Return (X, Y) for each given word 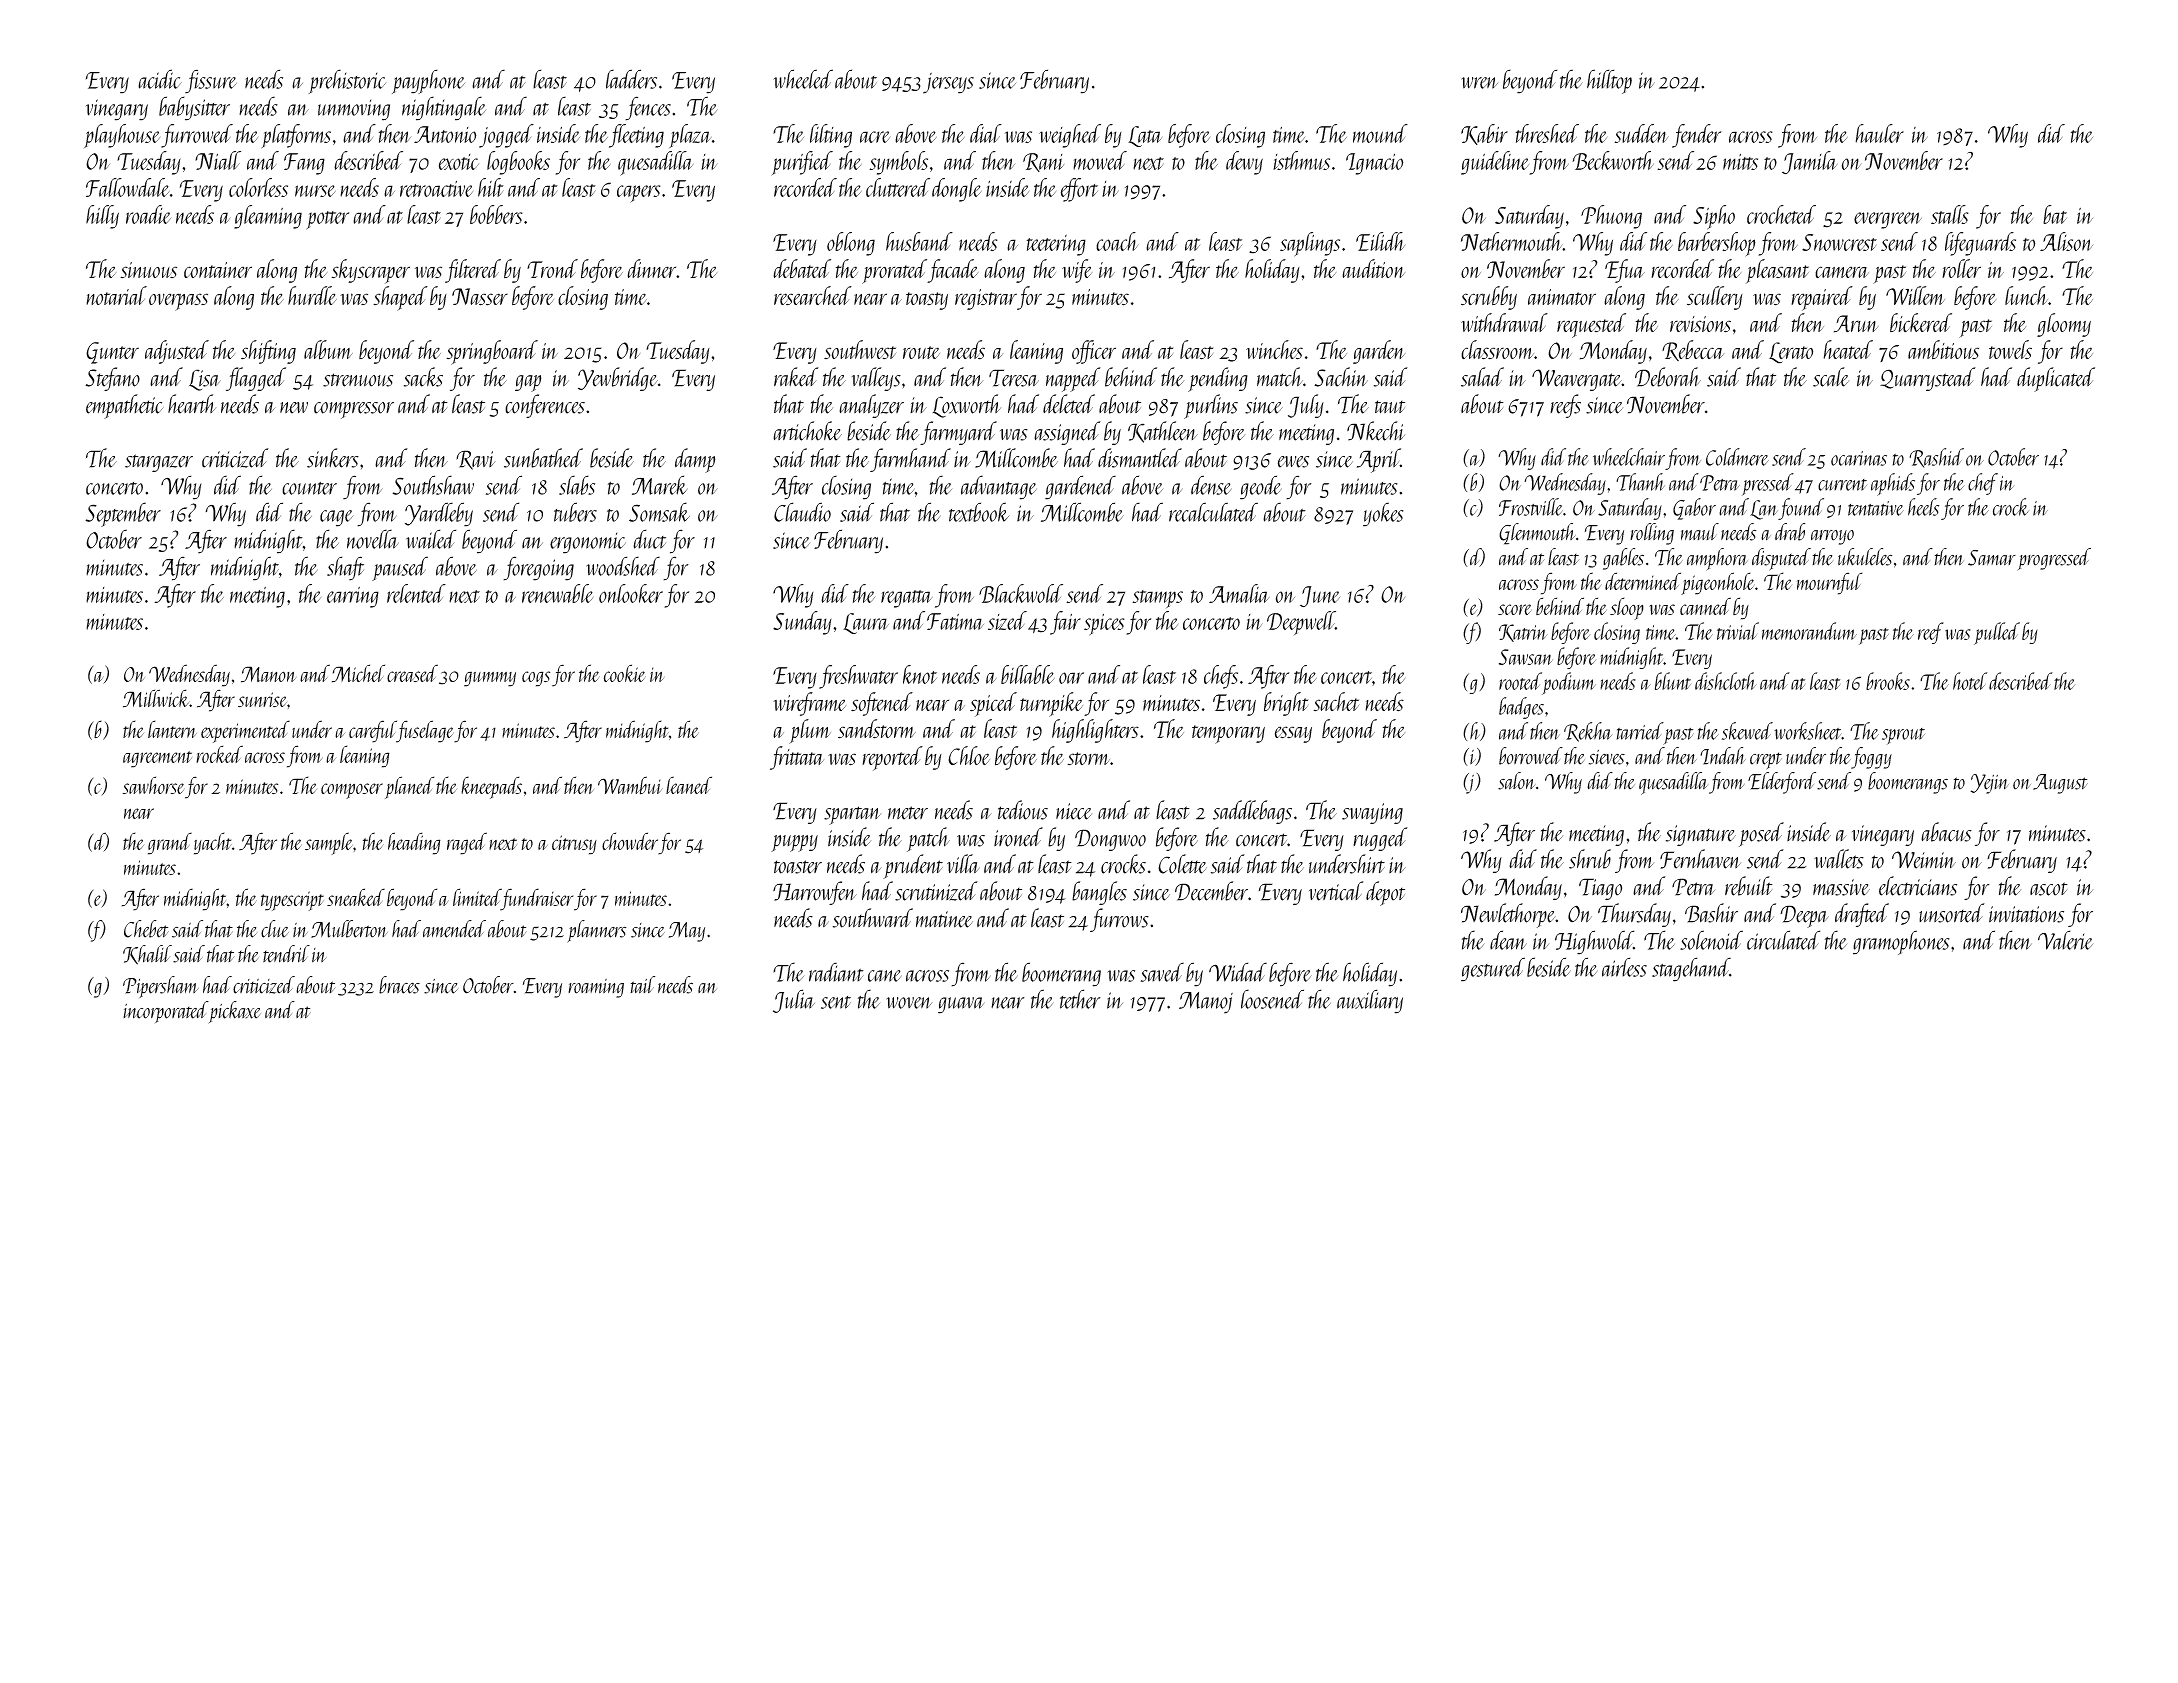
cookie (625, 673)
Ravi (475, 460)
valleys (876, 379)
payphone (428, 81)
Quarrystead (1928, 379)
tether (1080, 999)
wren (1479, 83)
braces (399, 985)
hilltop (1609, 81)
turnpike (1051, 704)
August (2060, 784)
